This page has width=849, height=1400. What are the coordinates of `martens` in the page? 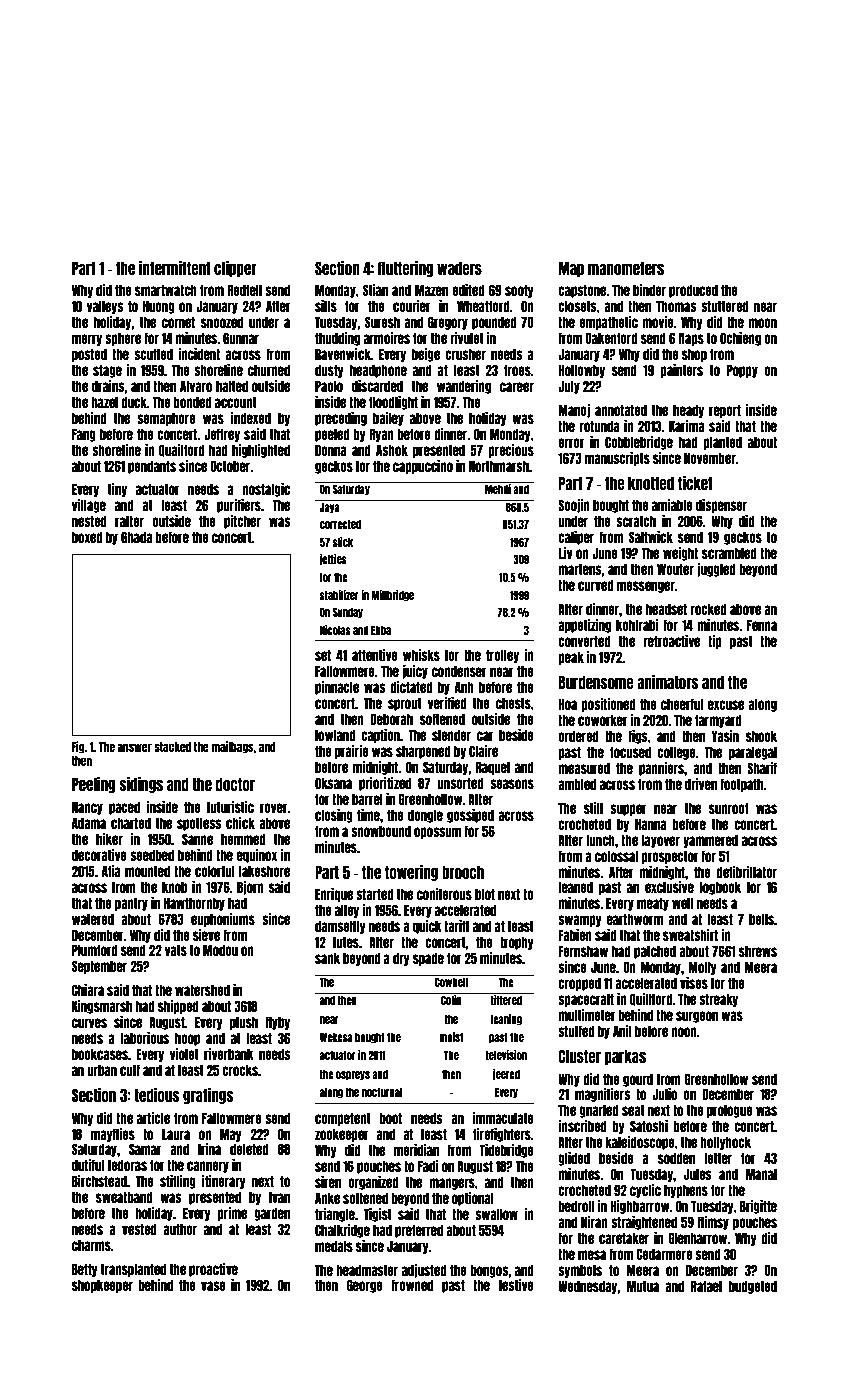 It's located at (580, 569).
